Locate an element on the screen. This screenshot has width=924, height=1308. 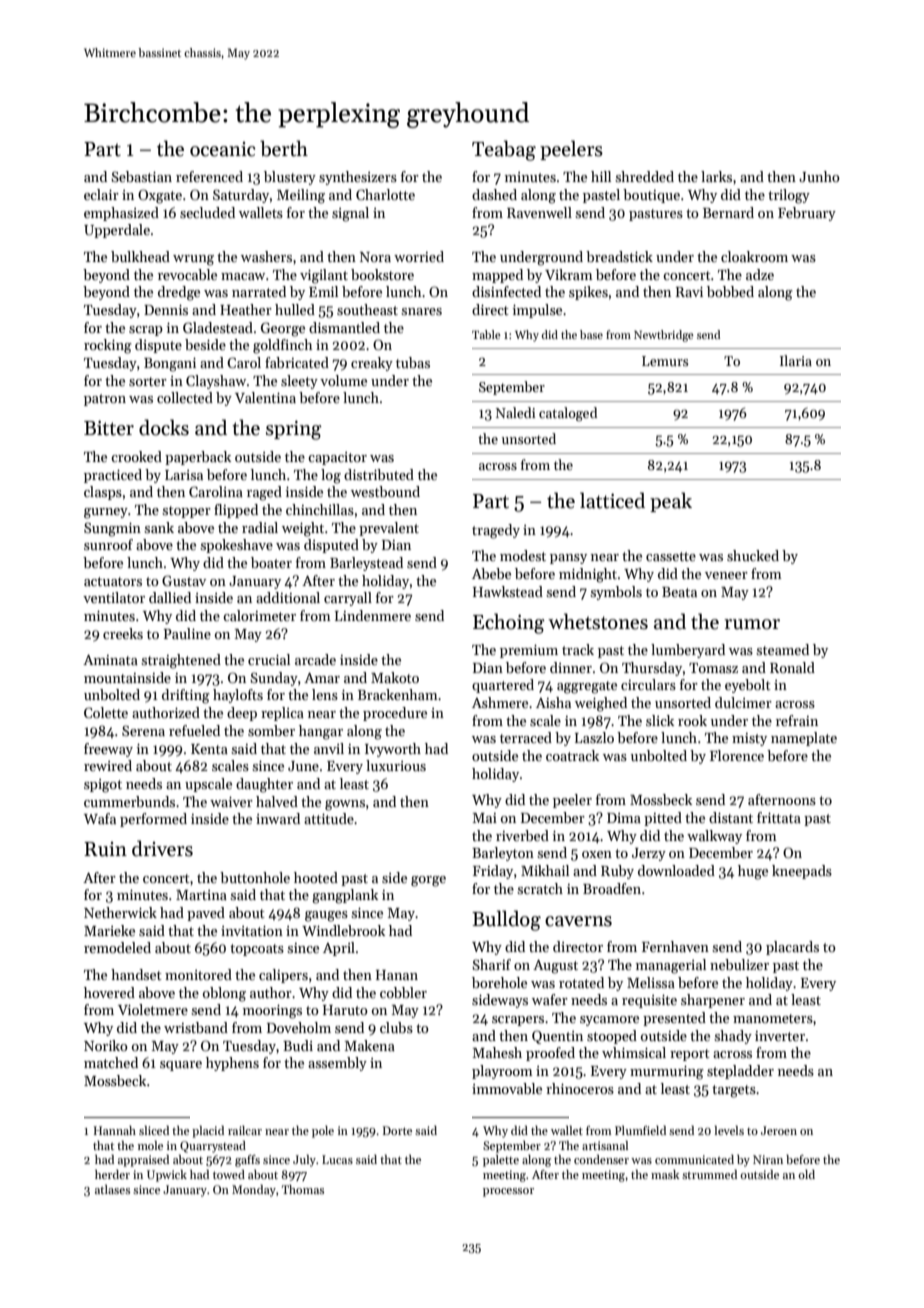
clubs is located at coordinates (396, 1027).
